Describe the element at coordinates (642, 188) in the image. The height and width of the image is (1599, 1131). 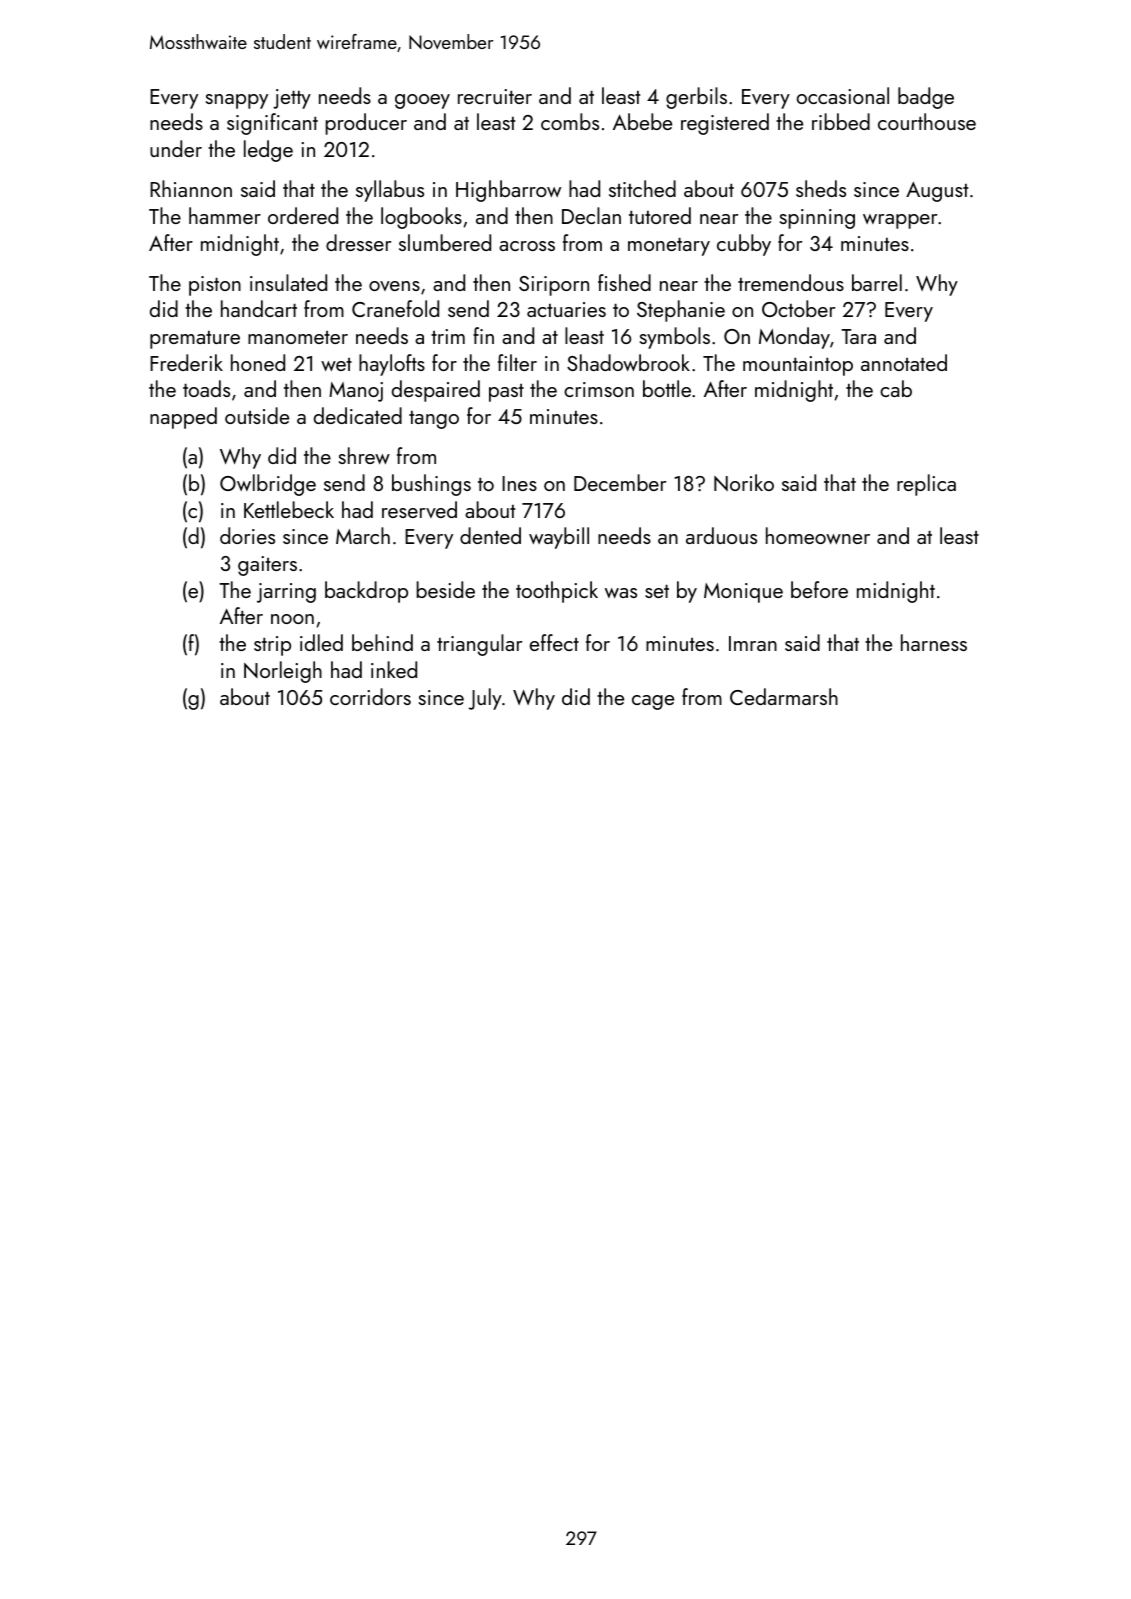
I see `stitched` at that location.
